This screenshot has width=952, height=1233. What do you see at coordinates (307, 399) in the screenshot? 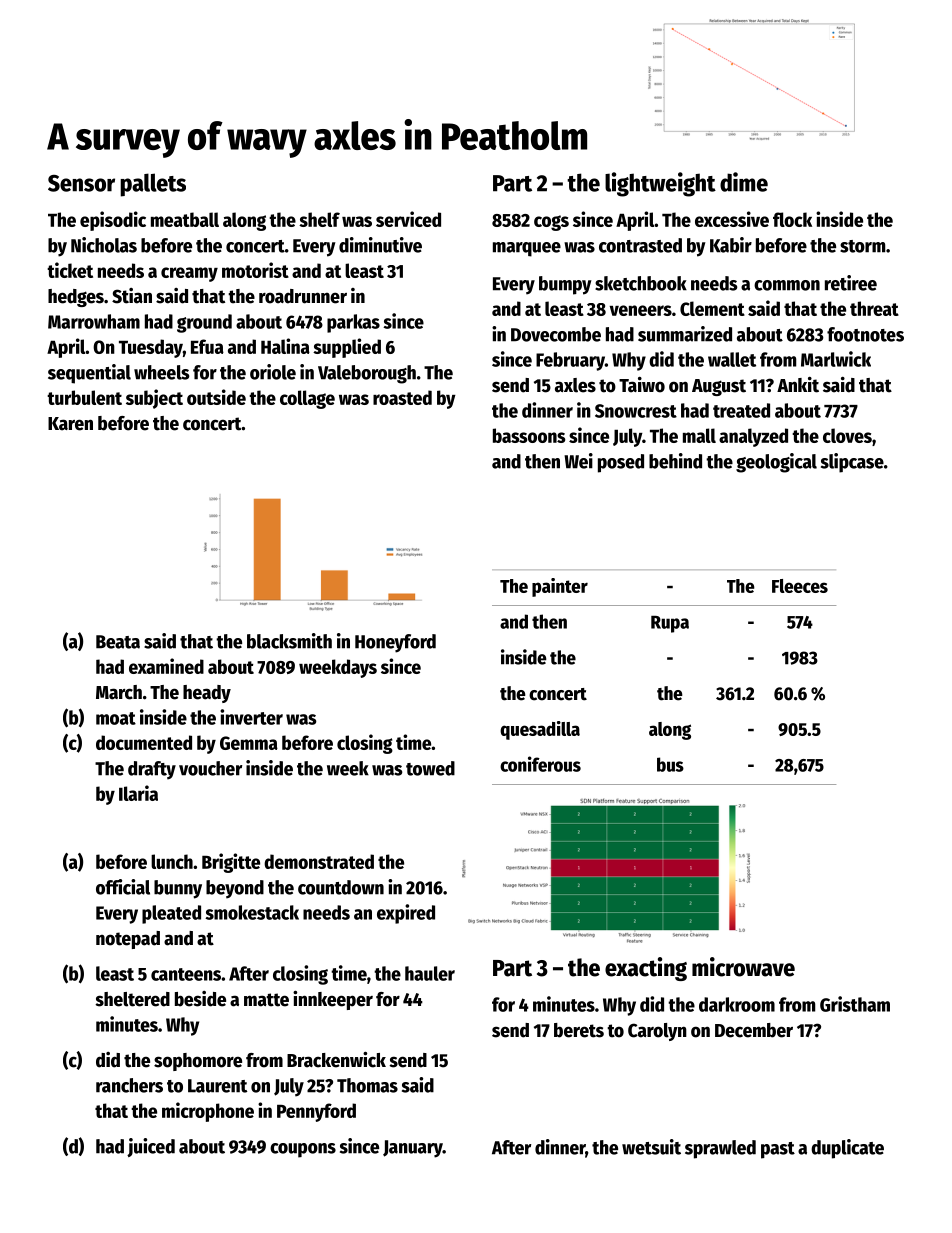
I see `collage` at bounding box center [307, 399].
